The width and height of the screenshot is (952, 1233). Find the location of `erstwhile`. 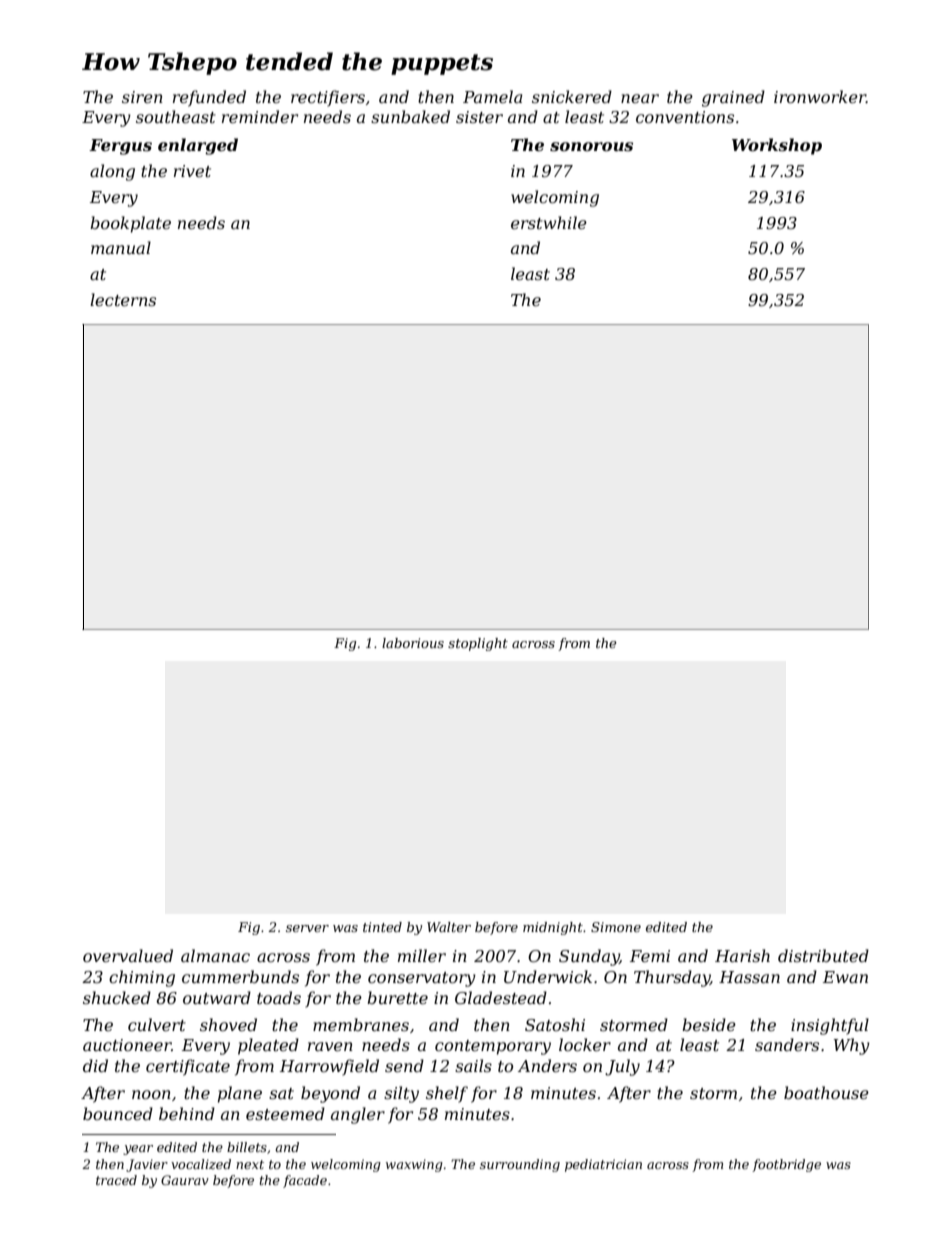

erstwhile is located at coordinates (549, 222).
